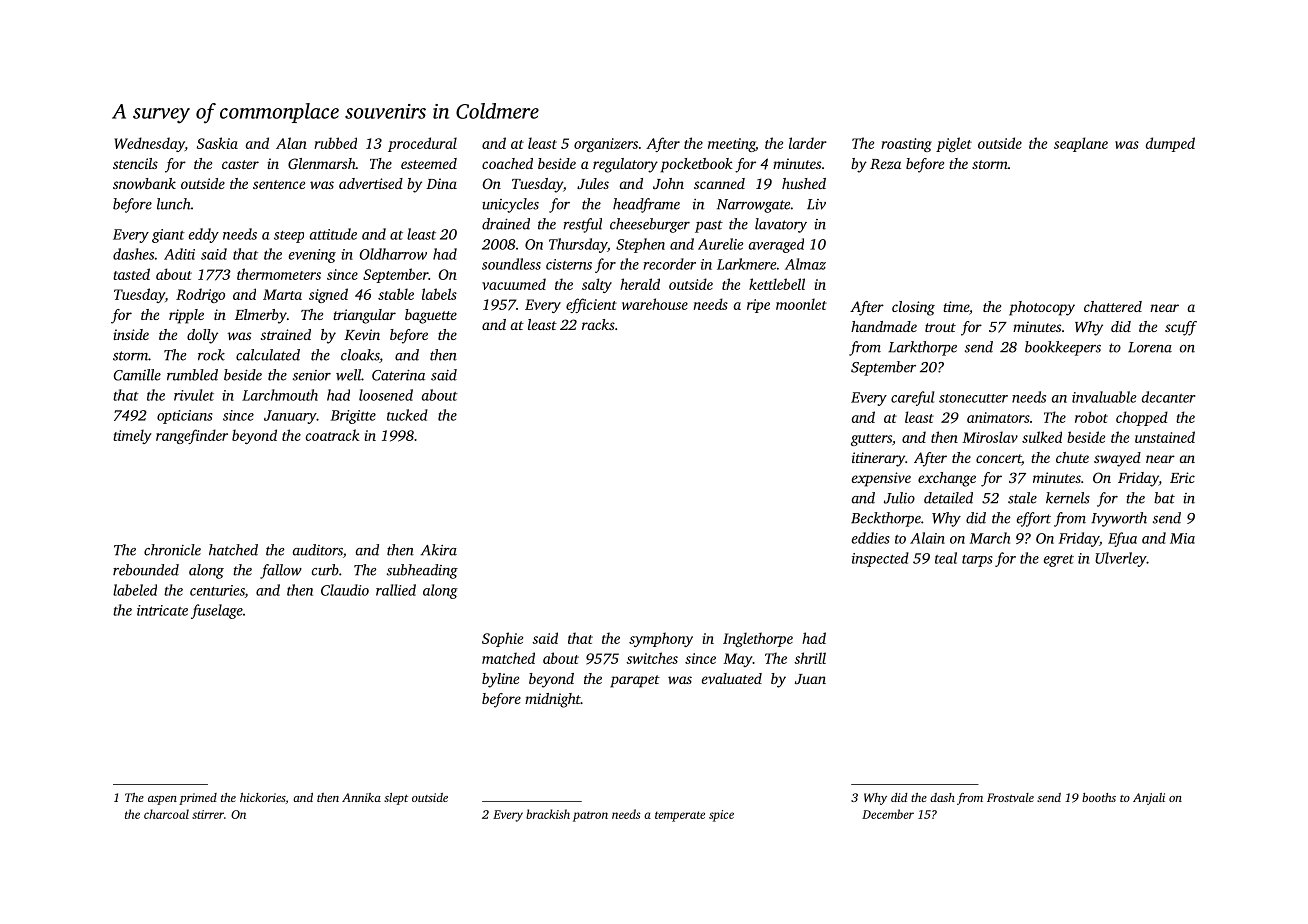 The image size is (1308, 924). Describe the element at coordinates (1182, 477) in the screenshot. I see `Eric` at that location.
